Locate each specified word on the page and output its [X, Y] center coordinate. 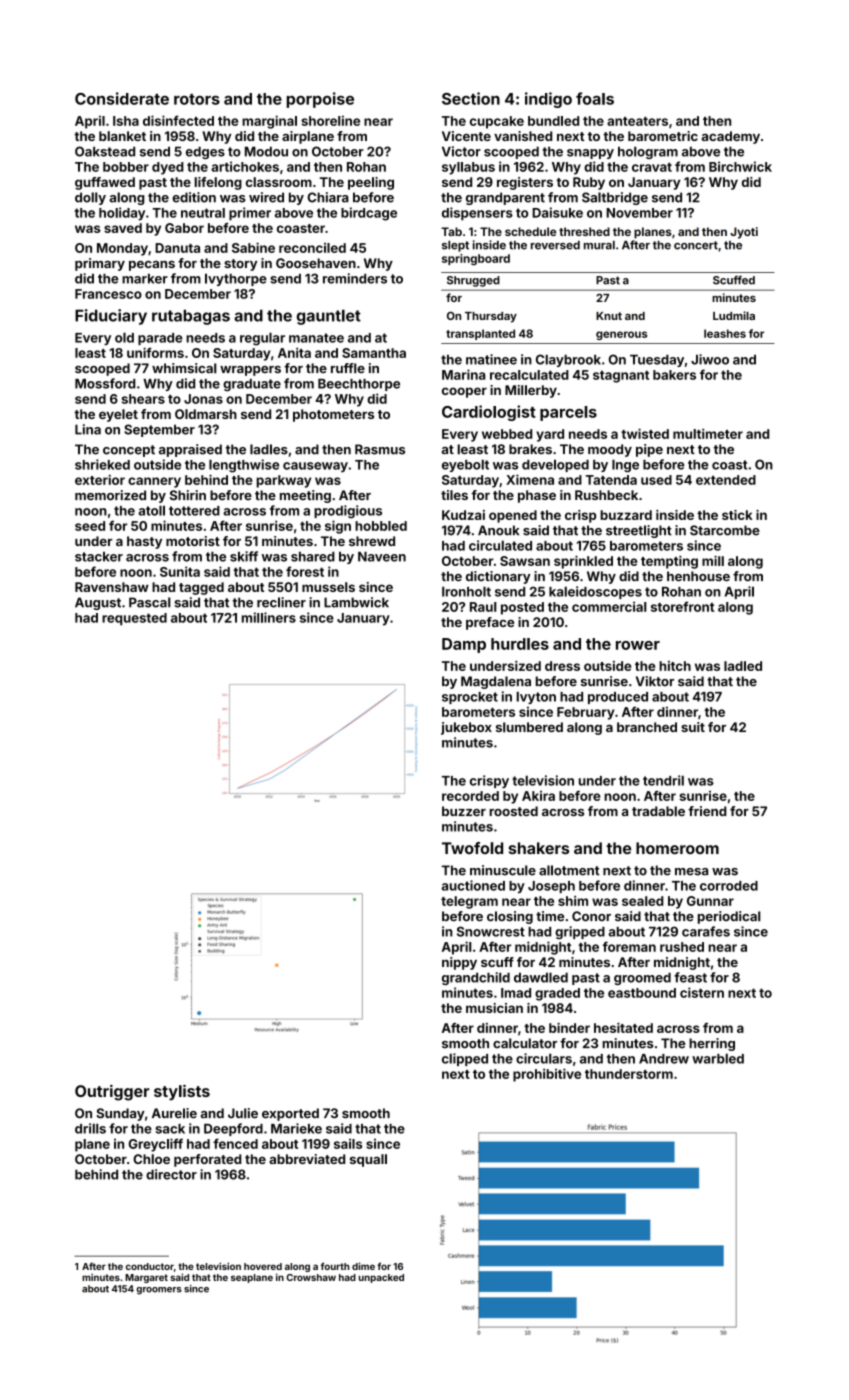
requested [134, 619]
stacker [99, 557]
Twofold [472, 848]
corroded [729, 886]
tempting [669, 562]
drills [90, 1128]
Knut [609, 316]
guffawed [105, 183]
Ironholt [466, 591]
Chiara [328, 197]
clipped [465, 1059]
